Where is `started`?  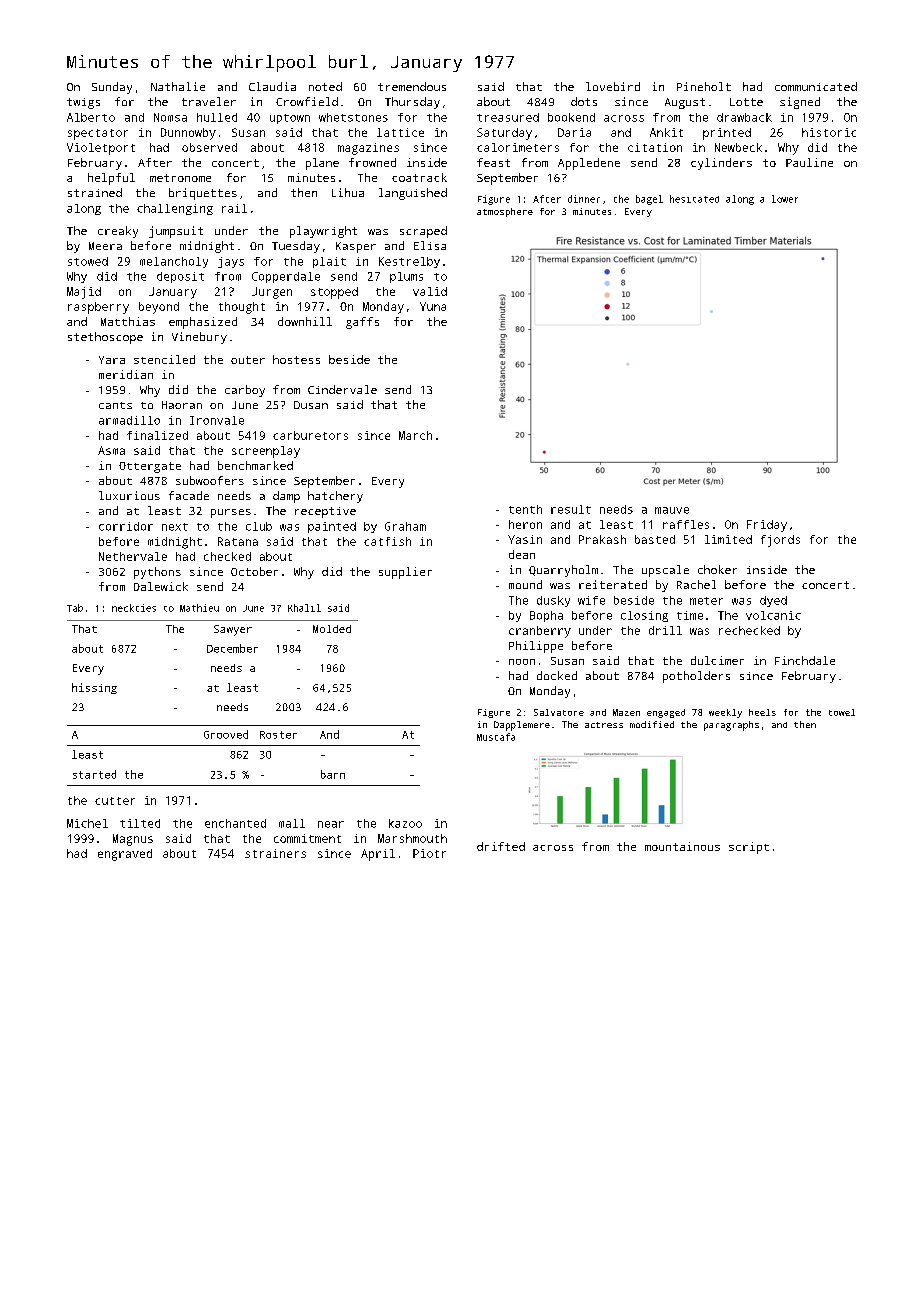 started is located at coordinates (94, 774).
